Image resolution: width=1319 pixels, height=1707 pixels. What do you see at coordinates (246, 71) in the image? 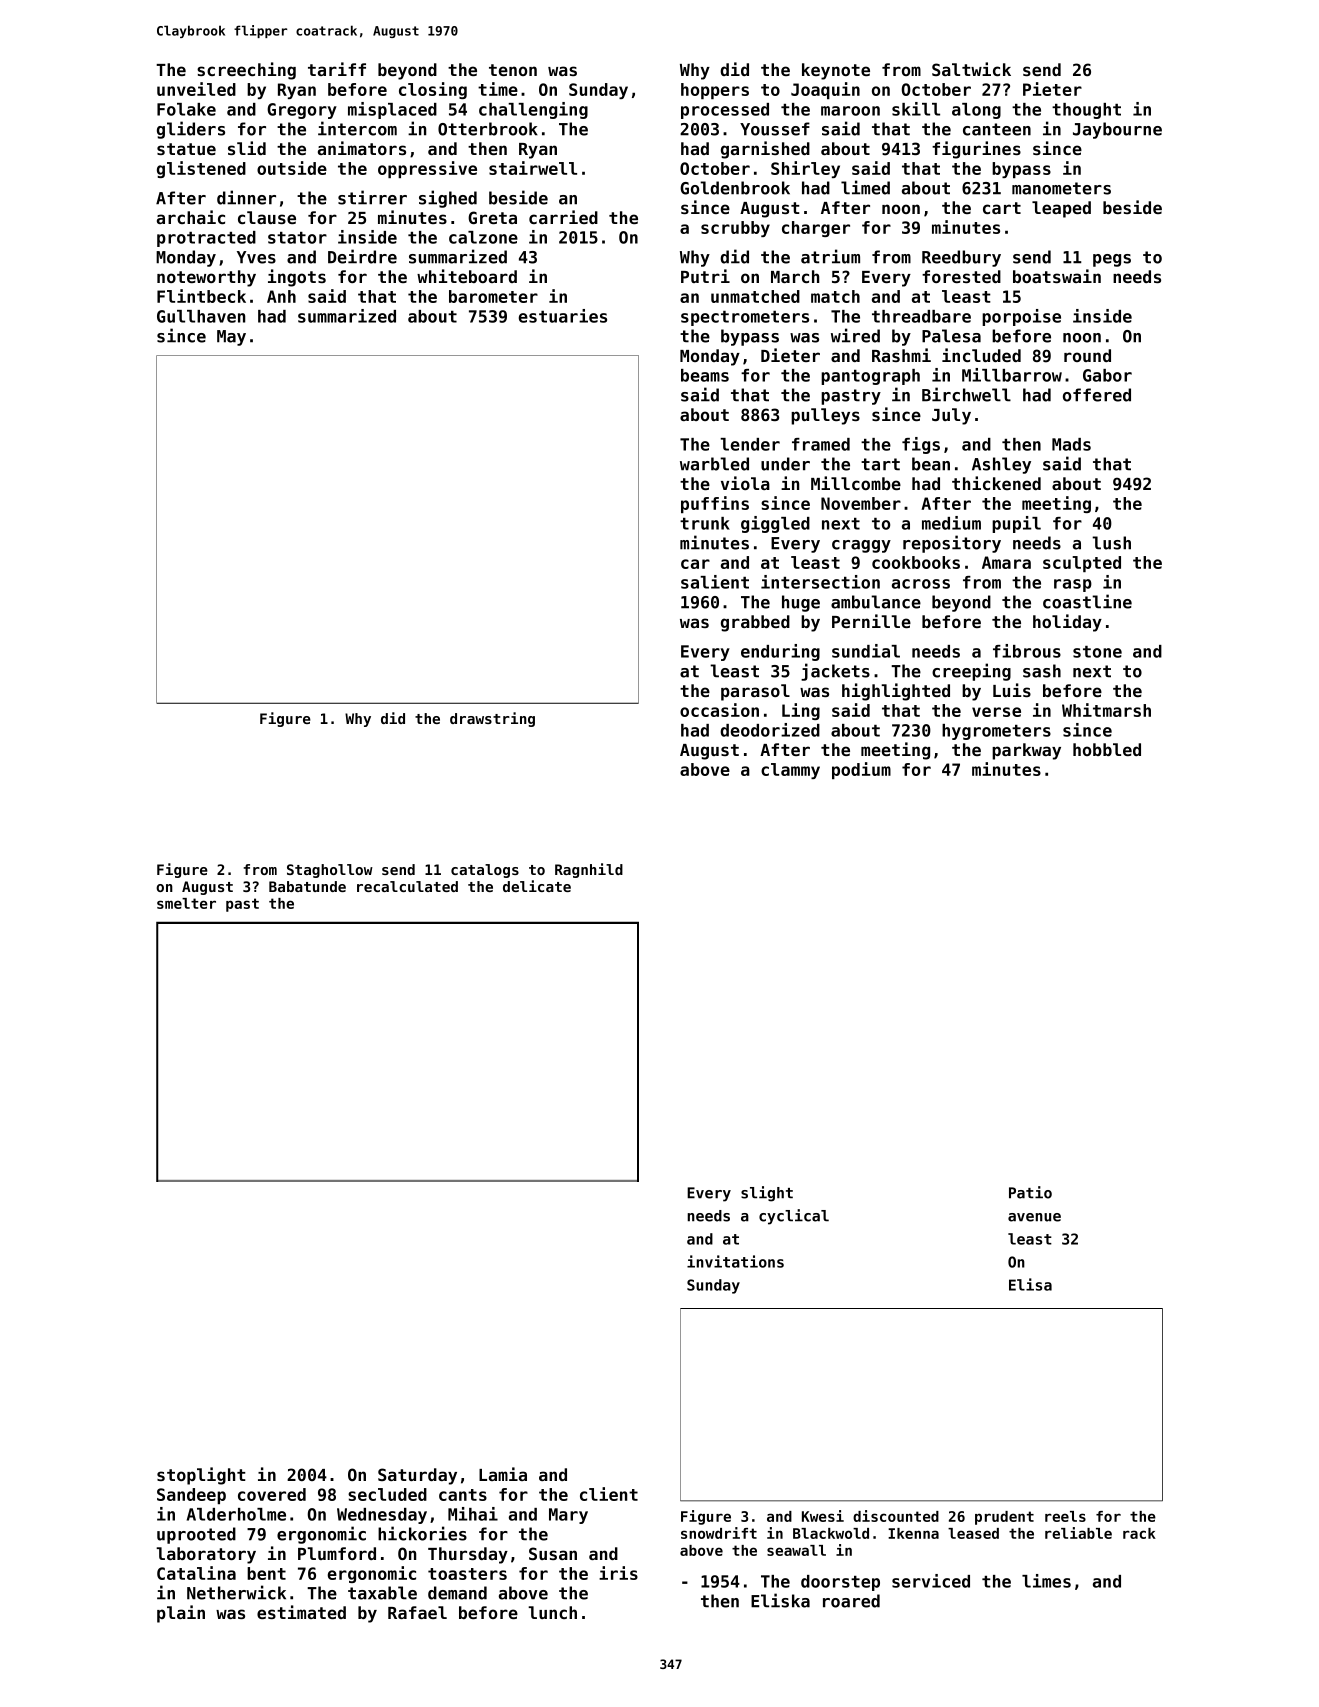
I see `screeching` at bounding box center [246, 71].
